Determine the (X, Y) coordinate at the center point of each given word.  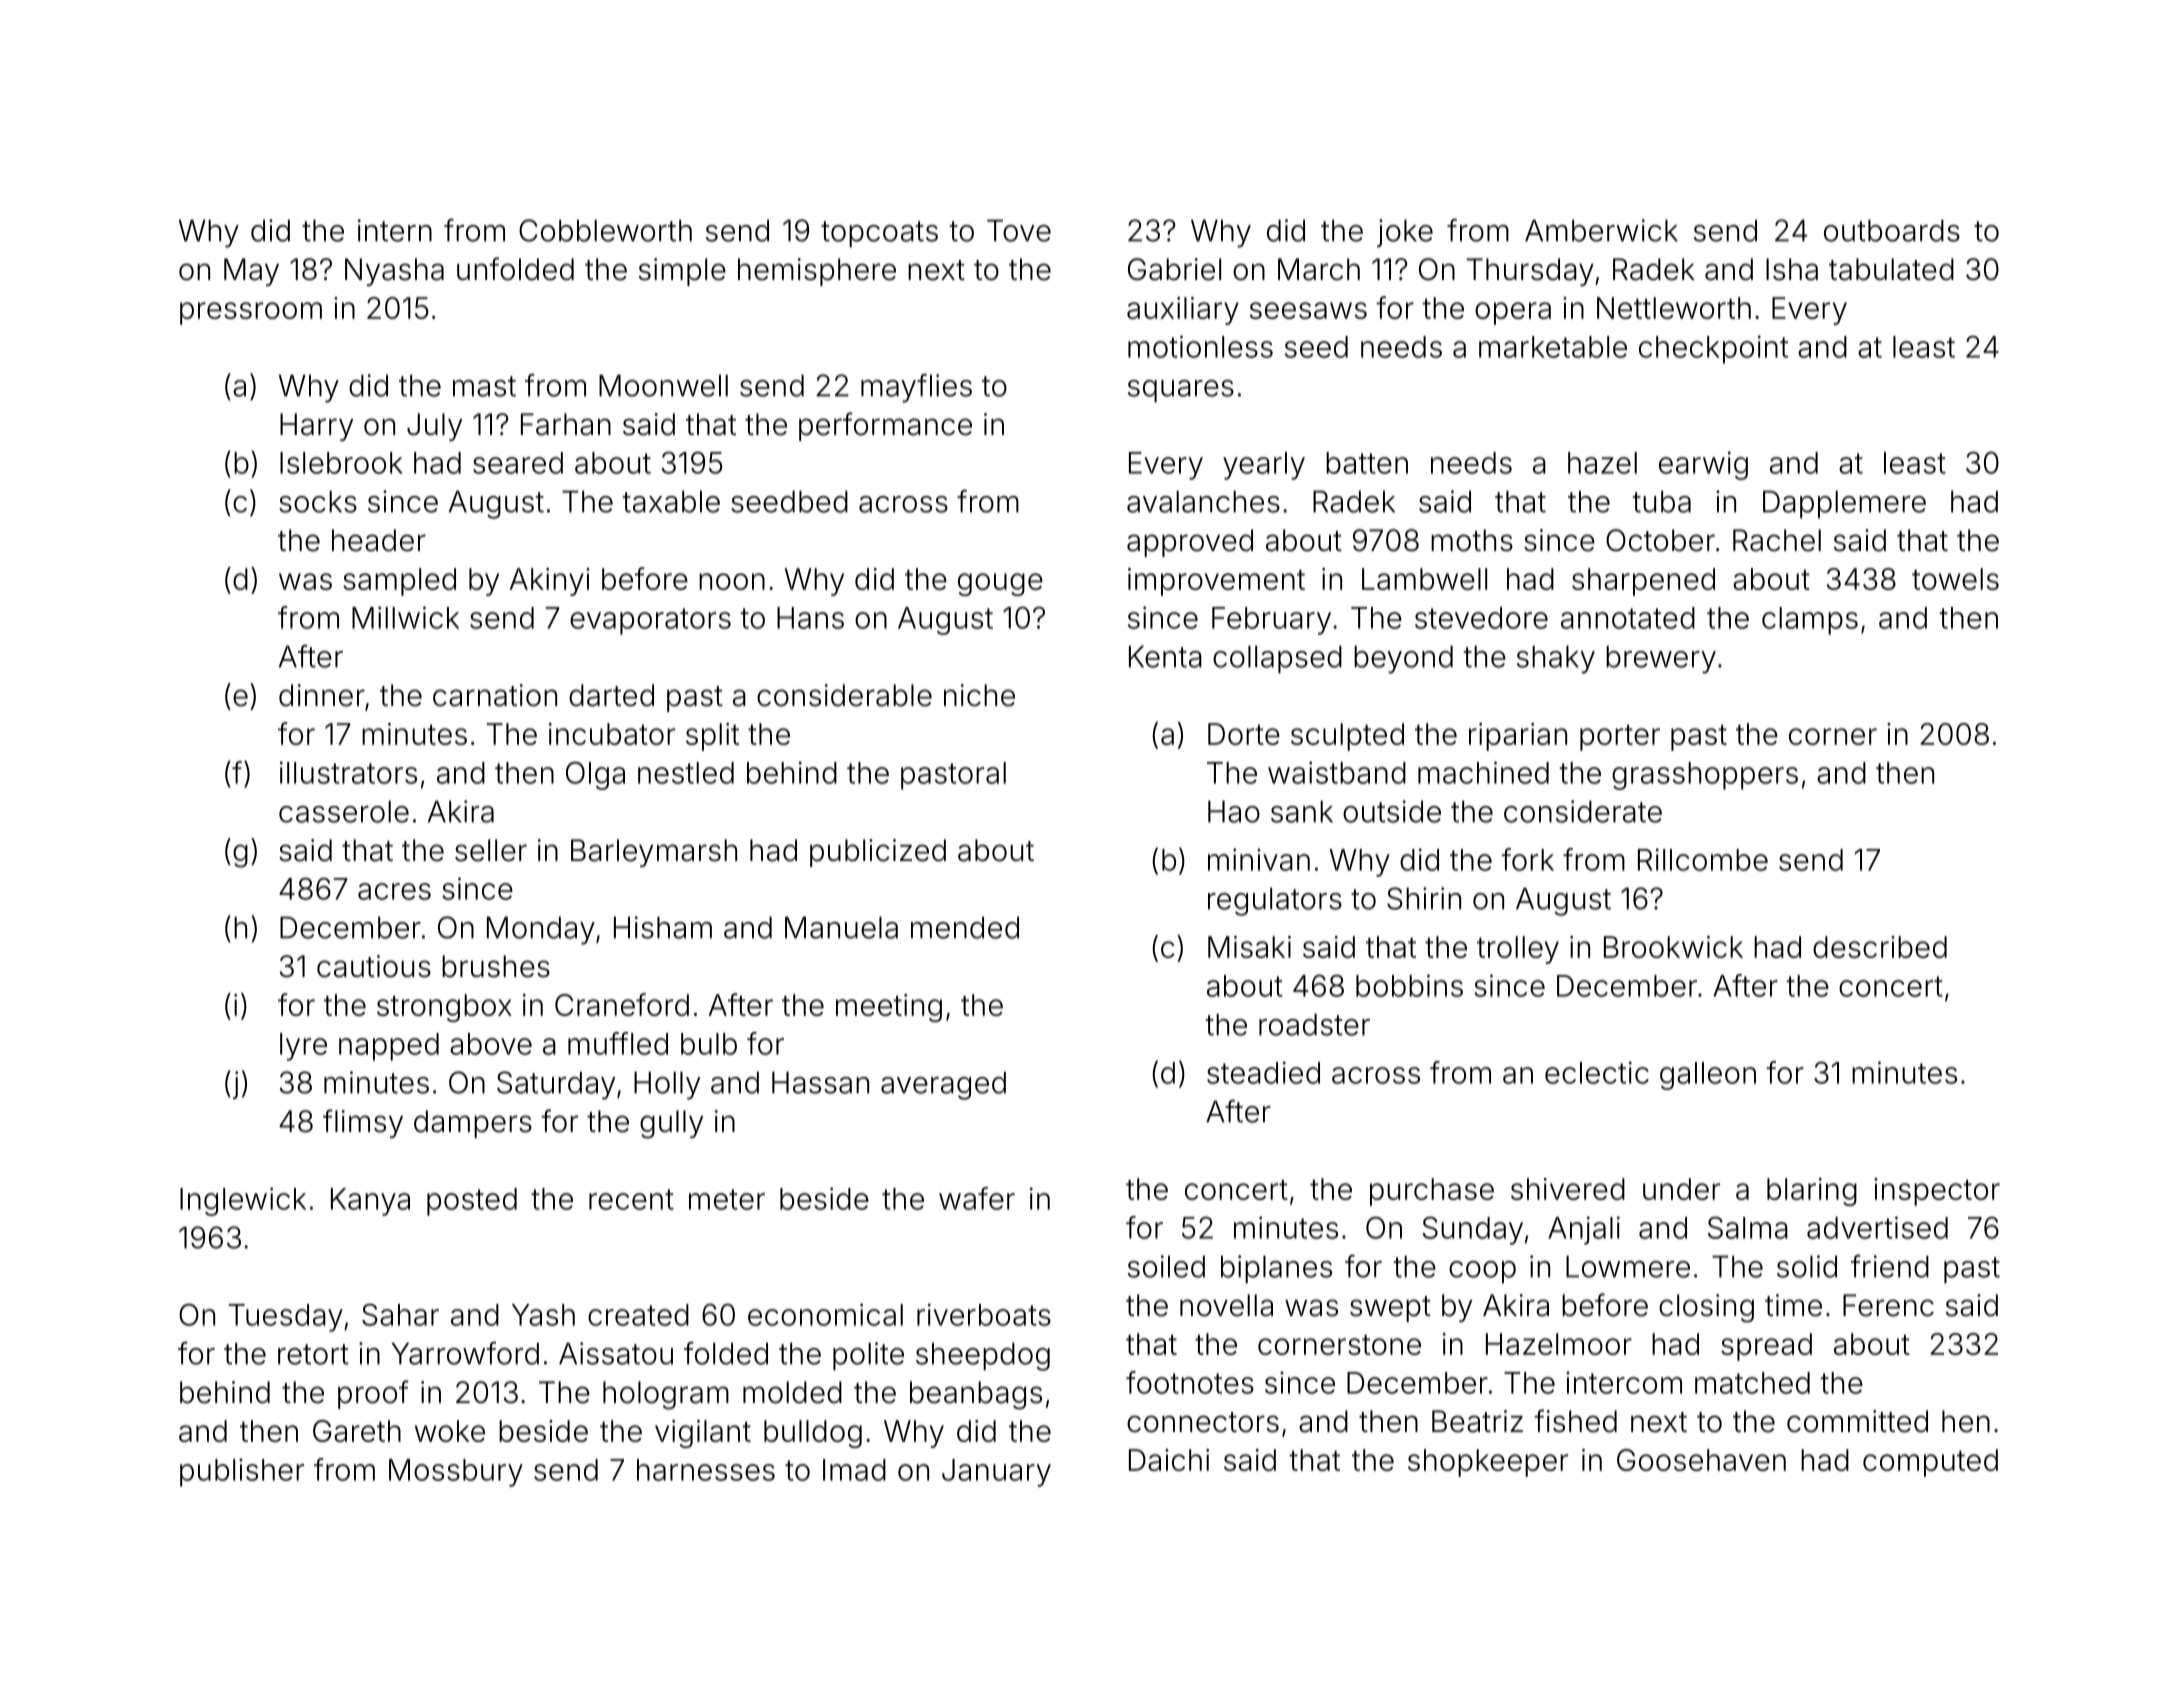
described (1880, 947)
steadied (1263, 1072)
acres (394, 891)
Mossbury (456, 1473)
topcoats (879, 234)
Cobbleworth (605, 230)
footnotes (1190, 1382)
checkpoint (1713, 349)
